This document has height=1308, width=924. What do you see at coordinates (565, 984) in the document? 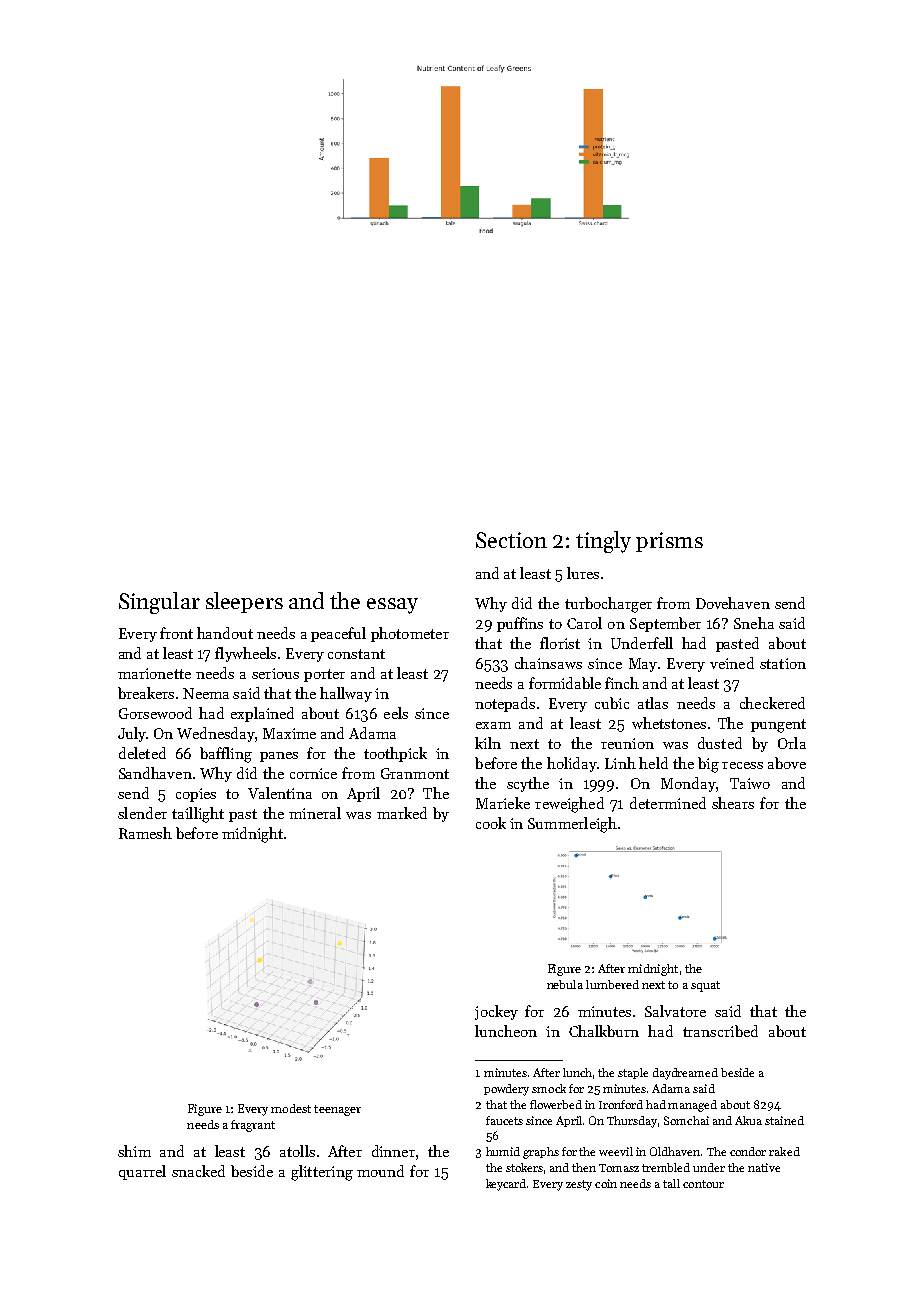
I see `nebula` at bounding box center [565, 984].
